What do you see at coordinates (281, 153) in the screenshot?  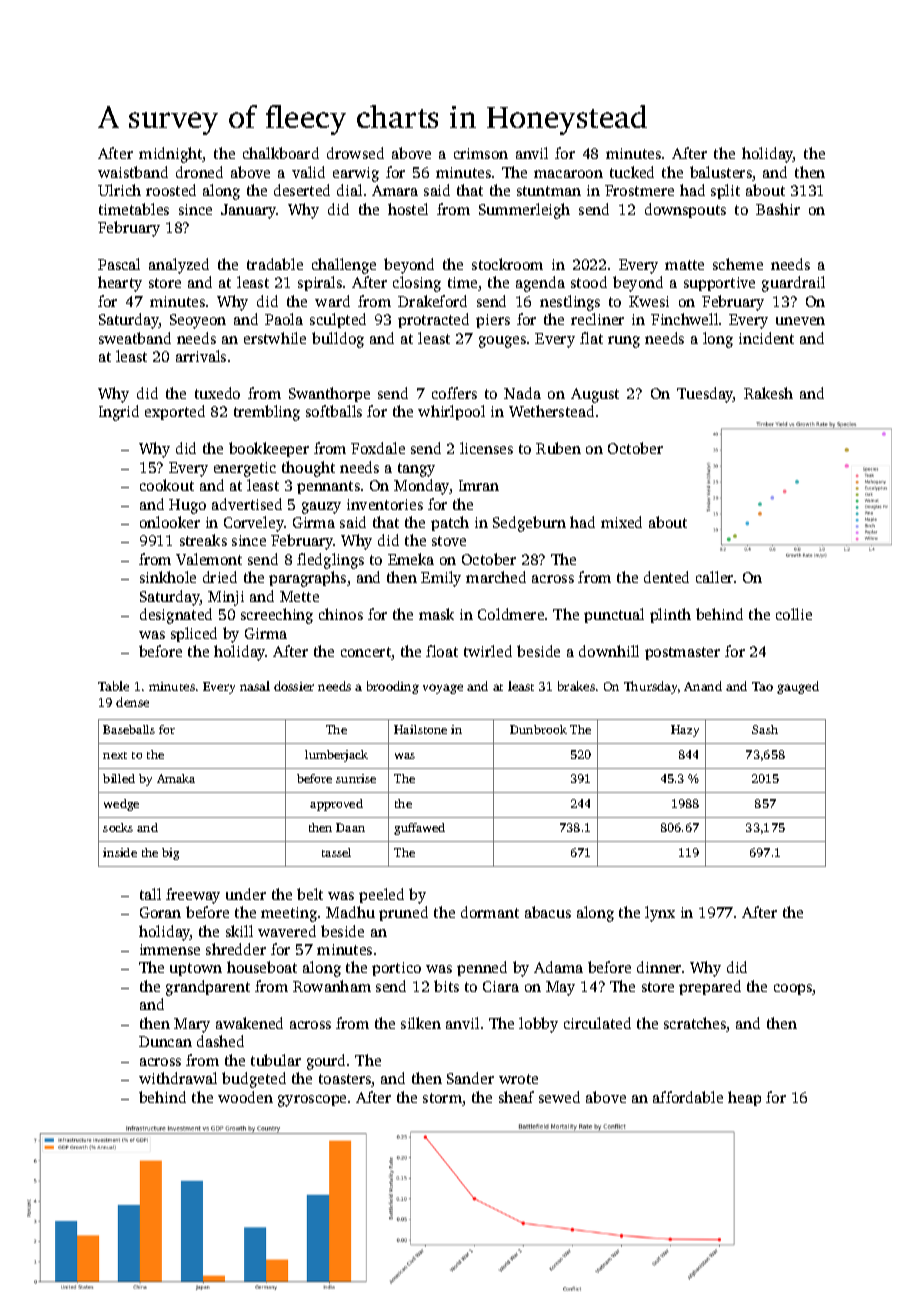 I see `chalkboard` at bounding box center [281, 153].
